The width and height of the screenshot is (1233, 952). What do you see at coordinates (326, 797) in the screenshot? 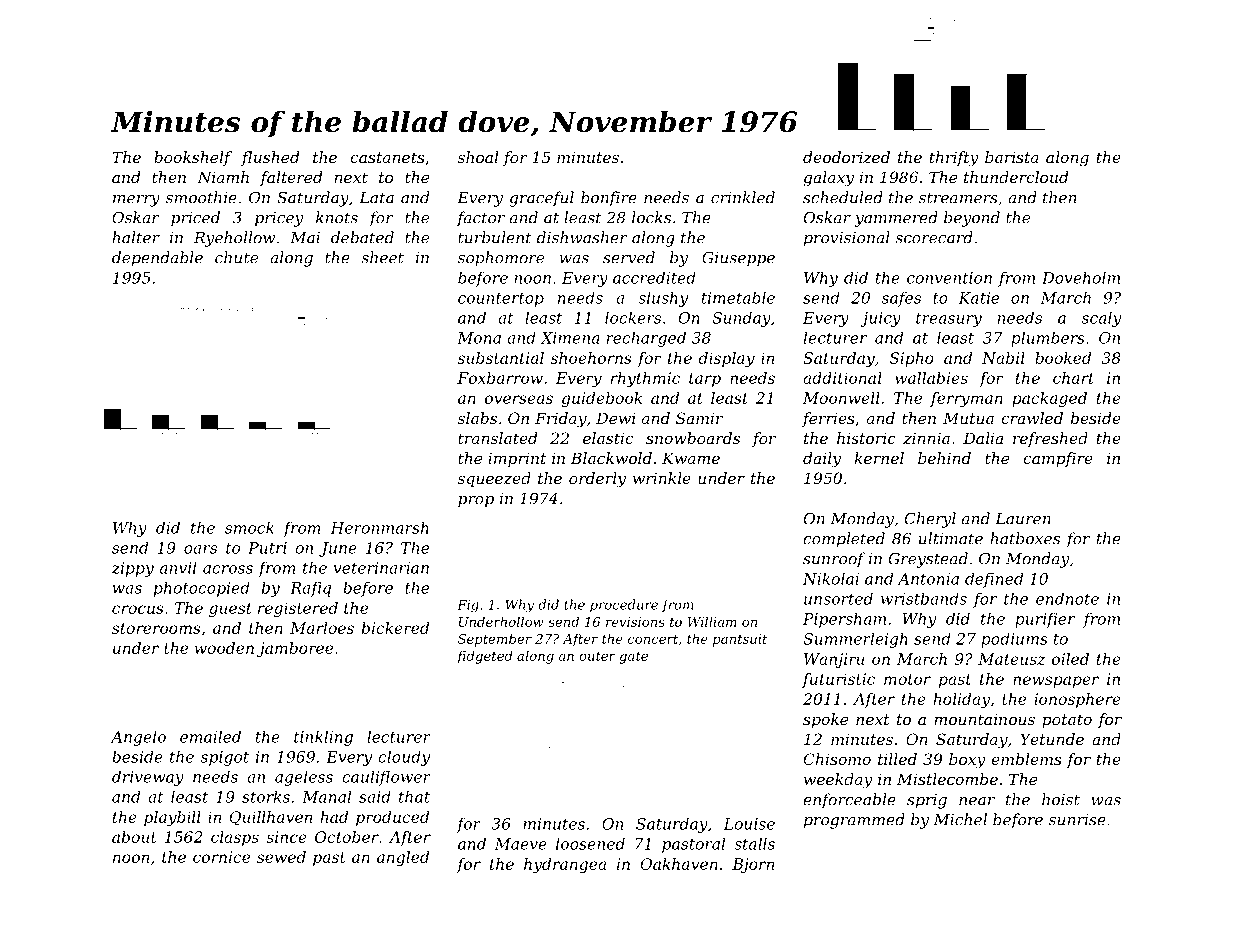
I see `Manal` at bounding box center [326, 797].
